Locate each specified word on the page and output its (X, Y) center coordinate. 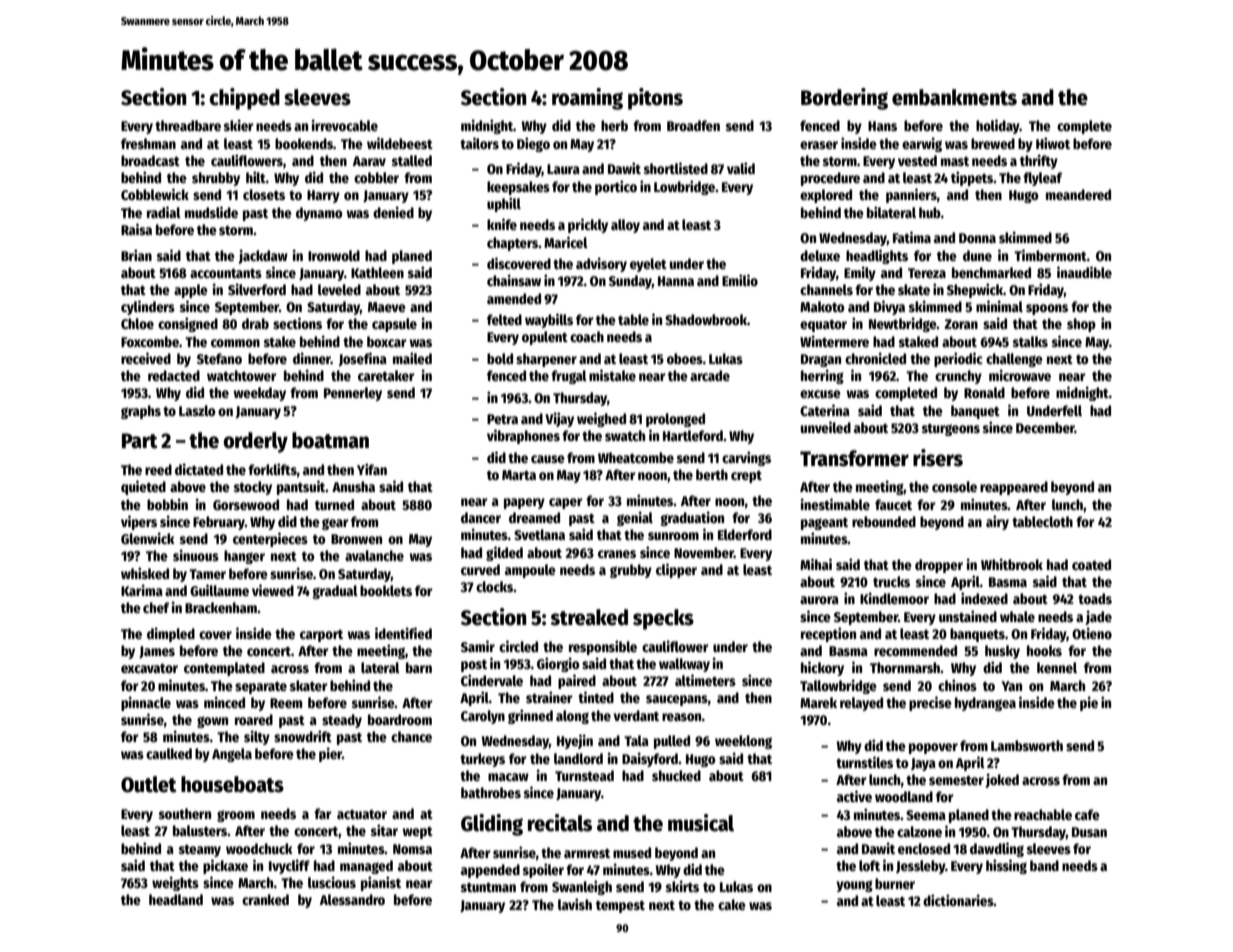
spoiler (543, 870)
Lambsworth (1027, 745)
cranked (265, 899)
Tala (636, 740)
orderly (255, 442)
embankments (954, 97)
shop (1081, 325)
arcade (710, 375)
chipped (244, 99)
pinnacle (146, 703)
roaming (587, 99)
